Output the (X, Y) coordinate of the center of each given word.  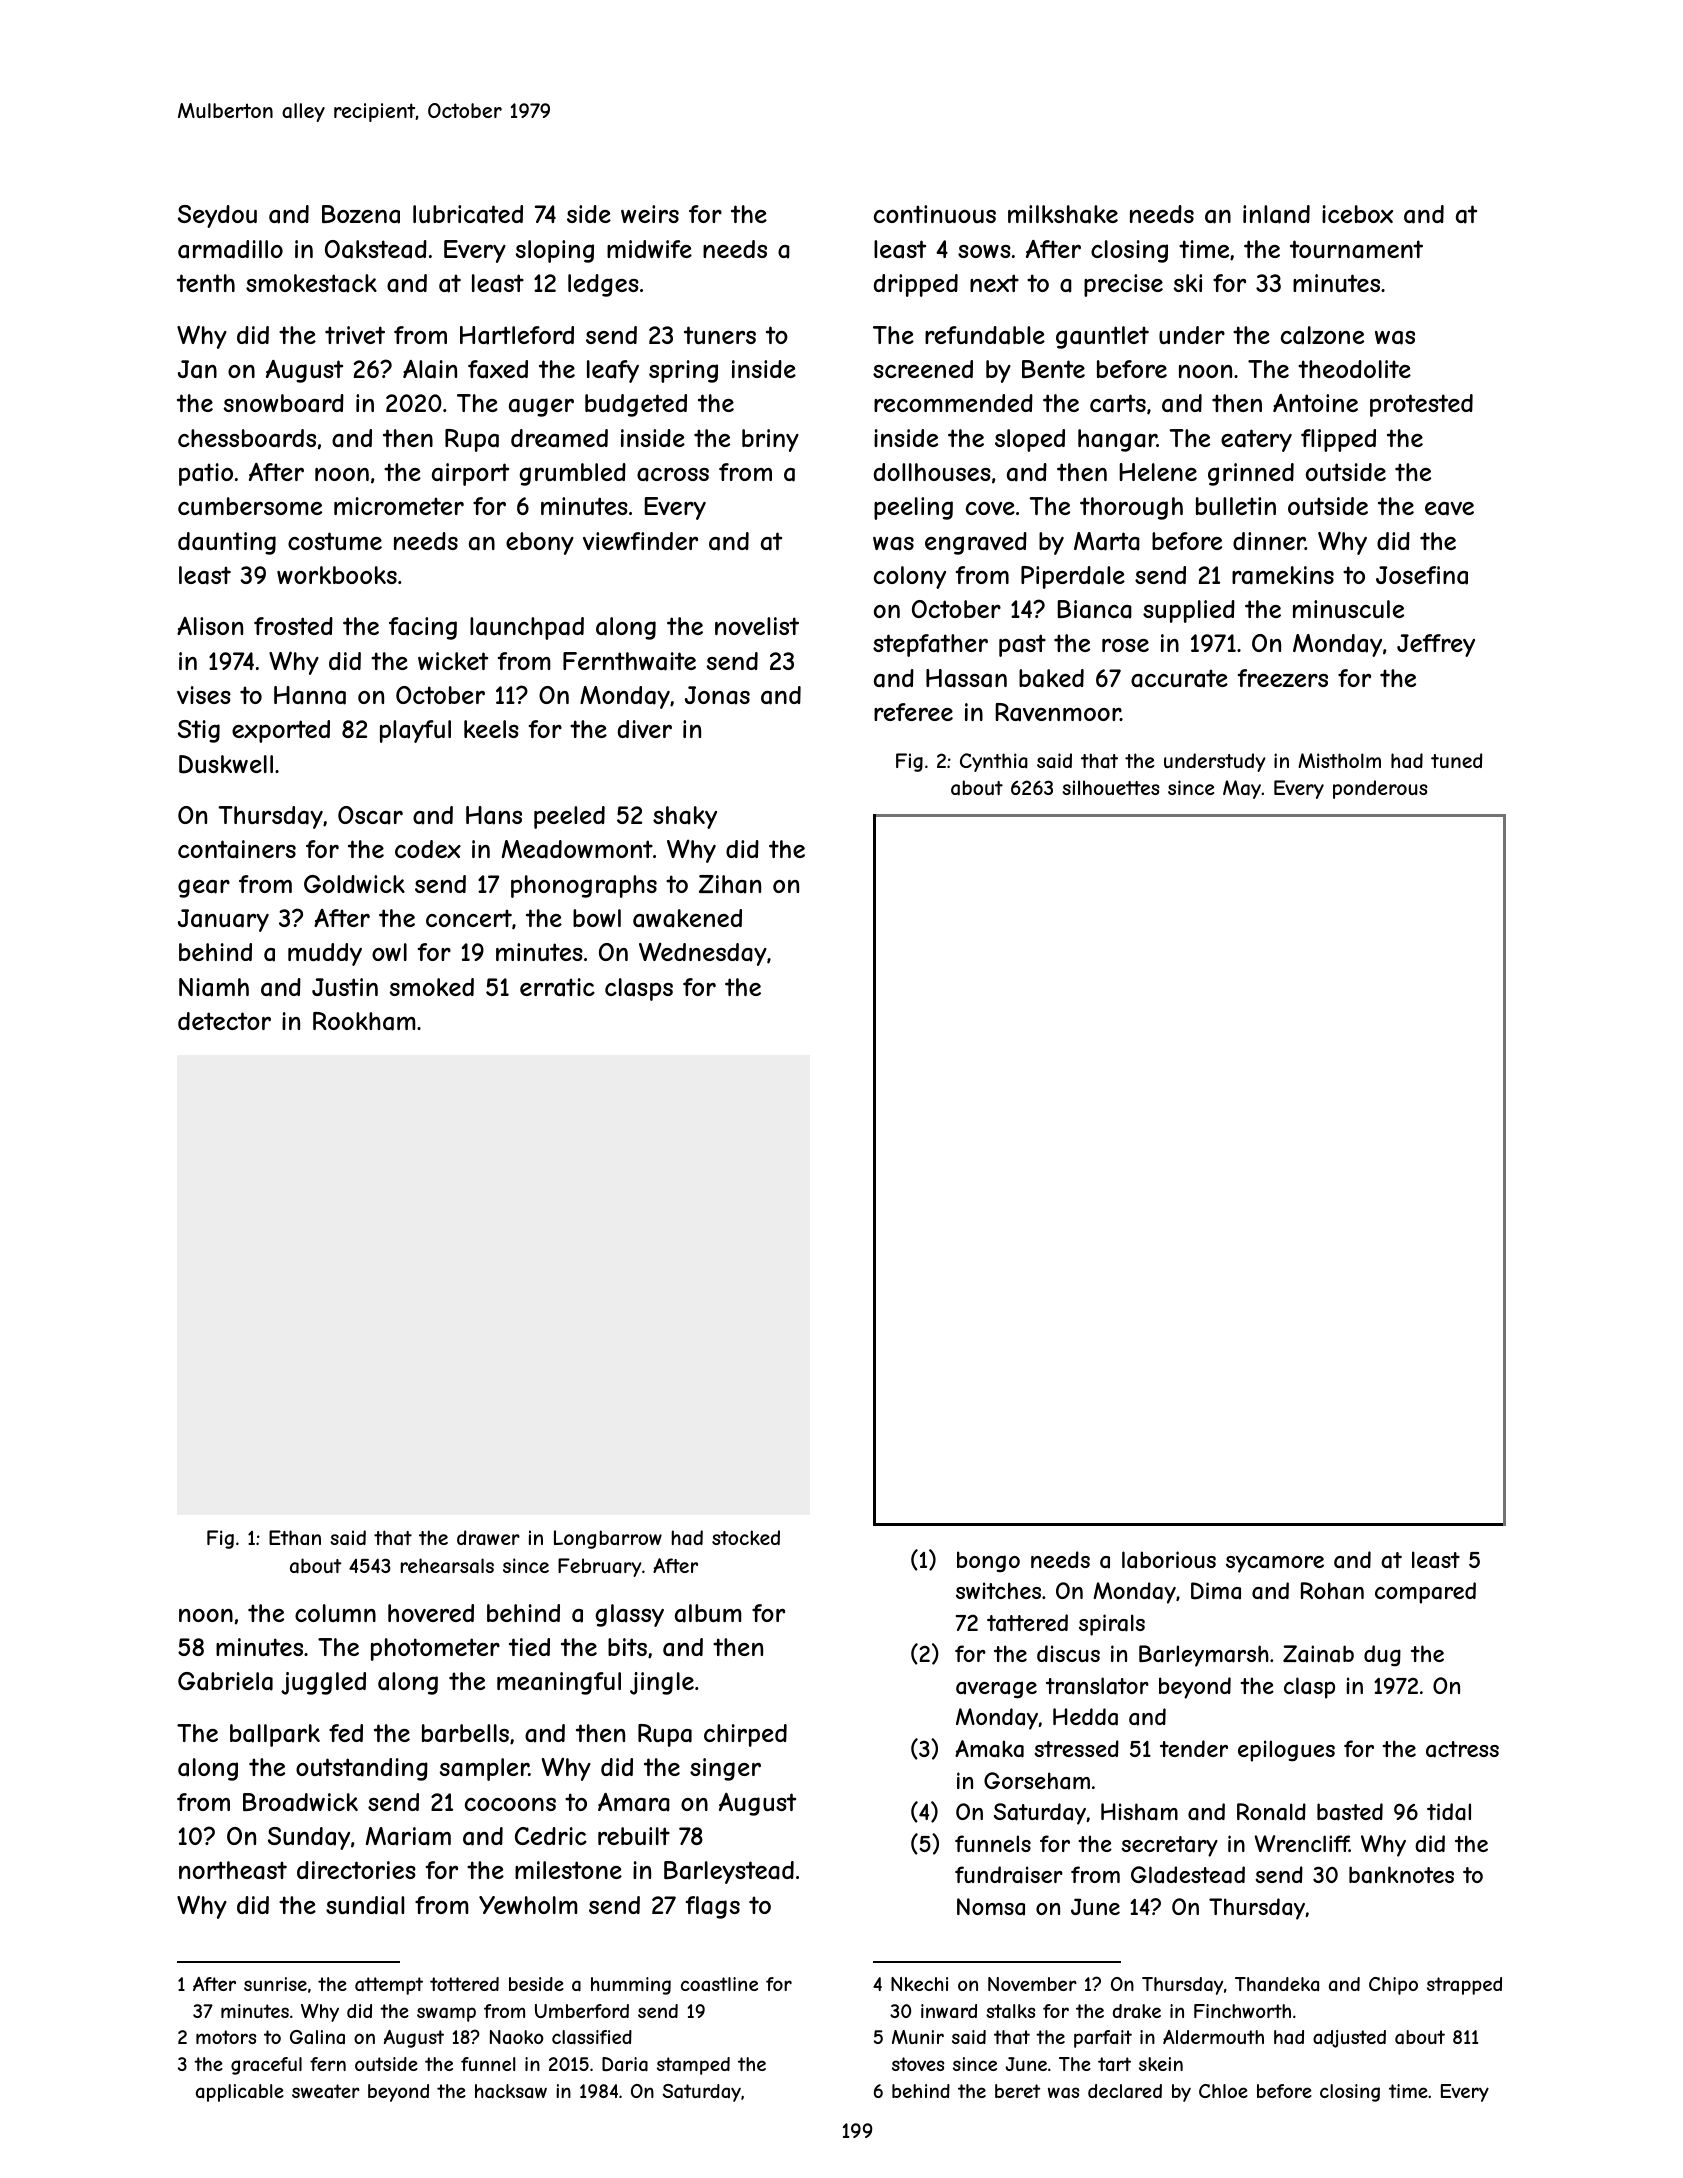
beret (1017, 2091)
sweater (326, 2091)
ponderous (1380, 789)
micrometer (399, 506)
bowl (597, 918)
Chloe (1223, 2091)
